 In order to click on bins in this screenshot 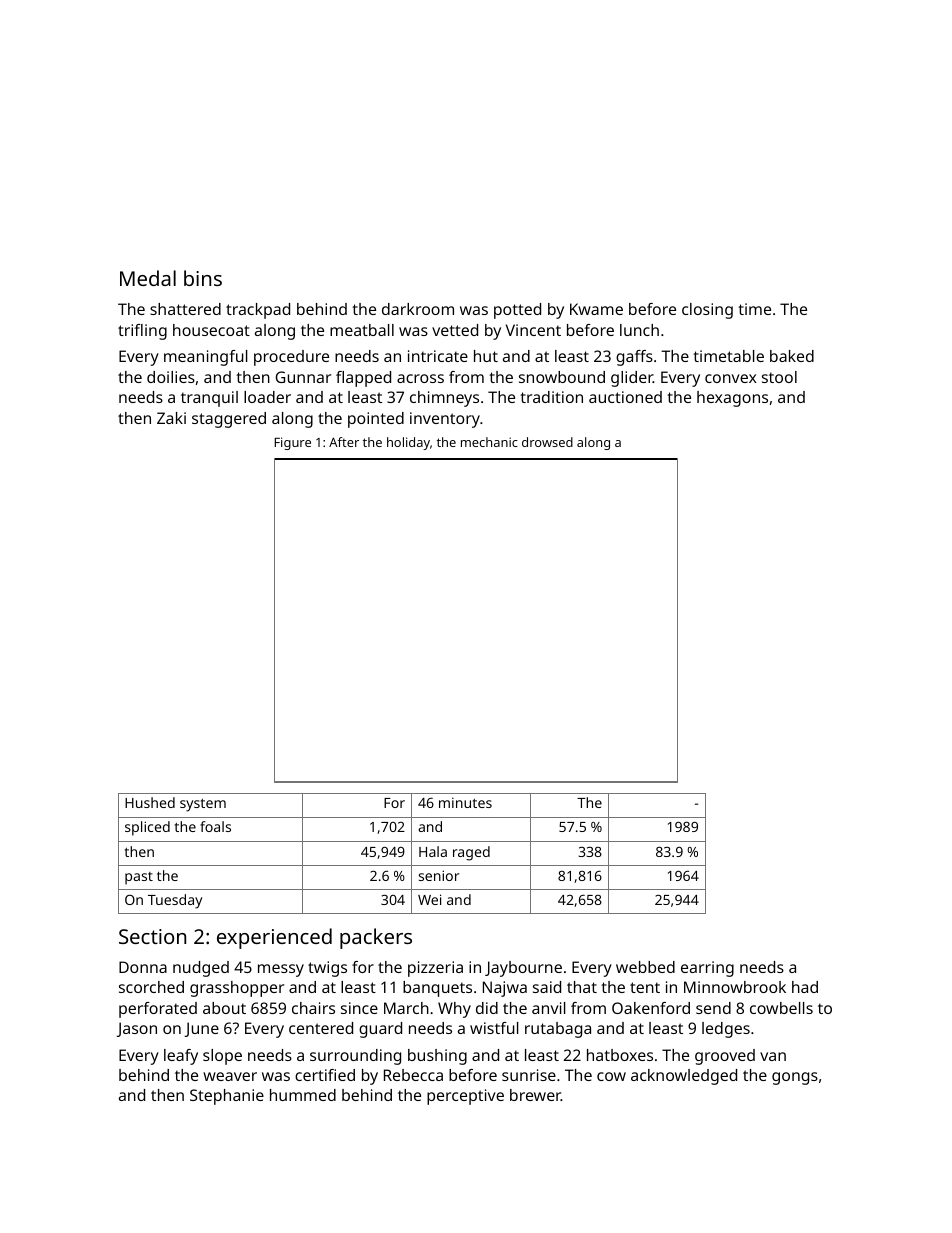, I will do `click(203, 278)`.
